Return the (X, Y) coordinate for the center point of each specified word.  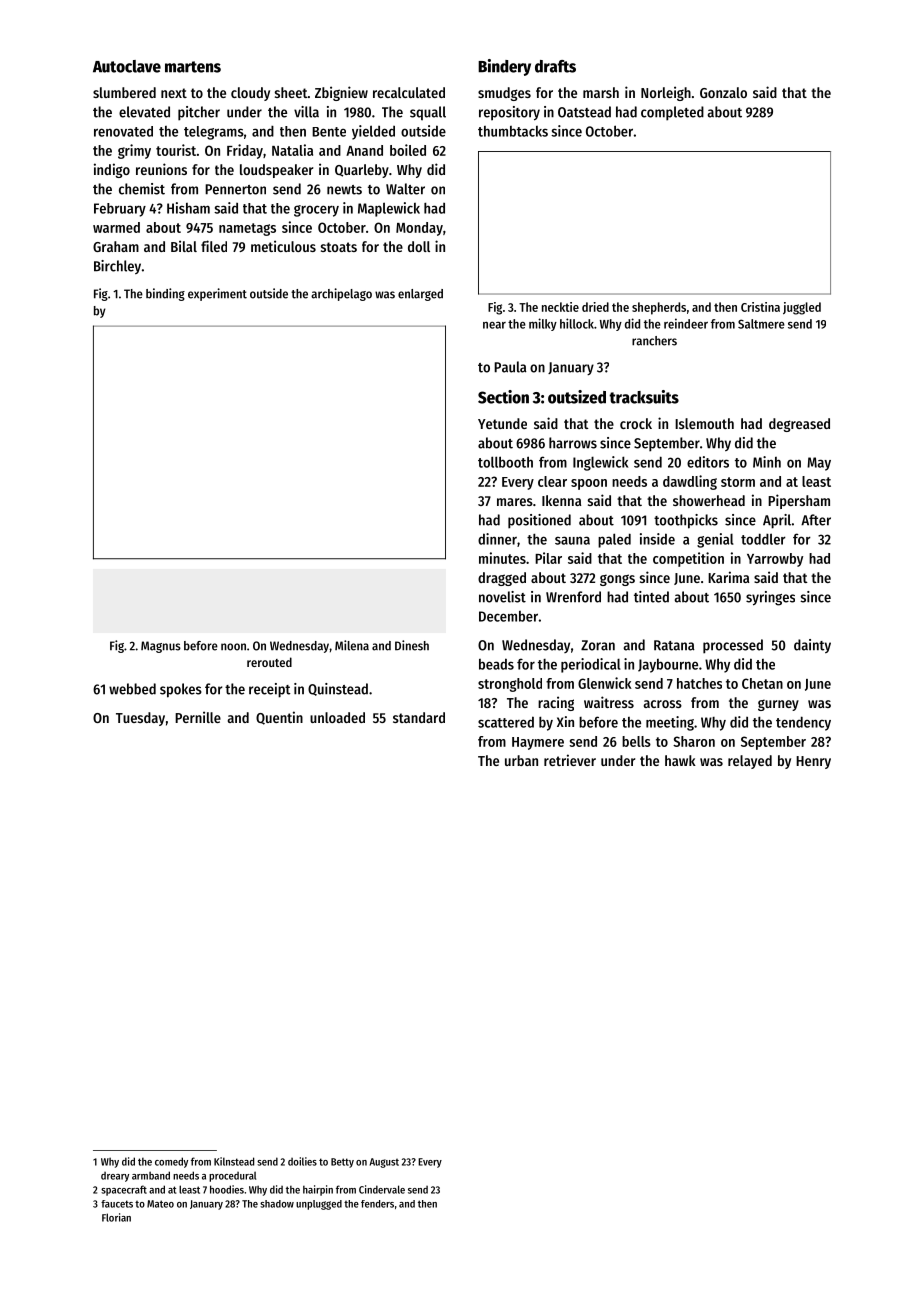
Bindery (504, 67)
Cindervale (382, 1189)
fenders (377, 1204)
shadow (277, 1204)
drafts (555, 66)
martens (193, 67)
